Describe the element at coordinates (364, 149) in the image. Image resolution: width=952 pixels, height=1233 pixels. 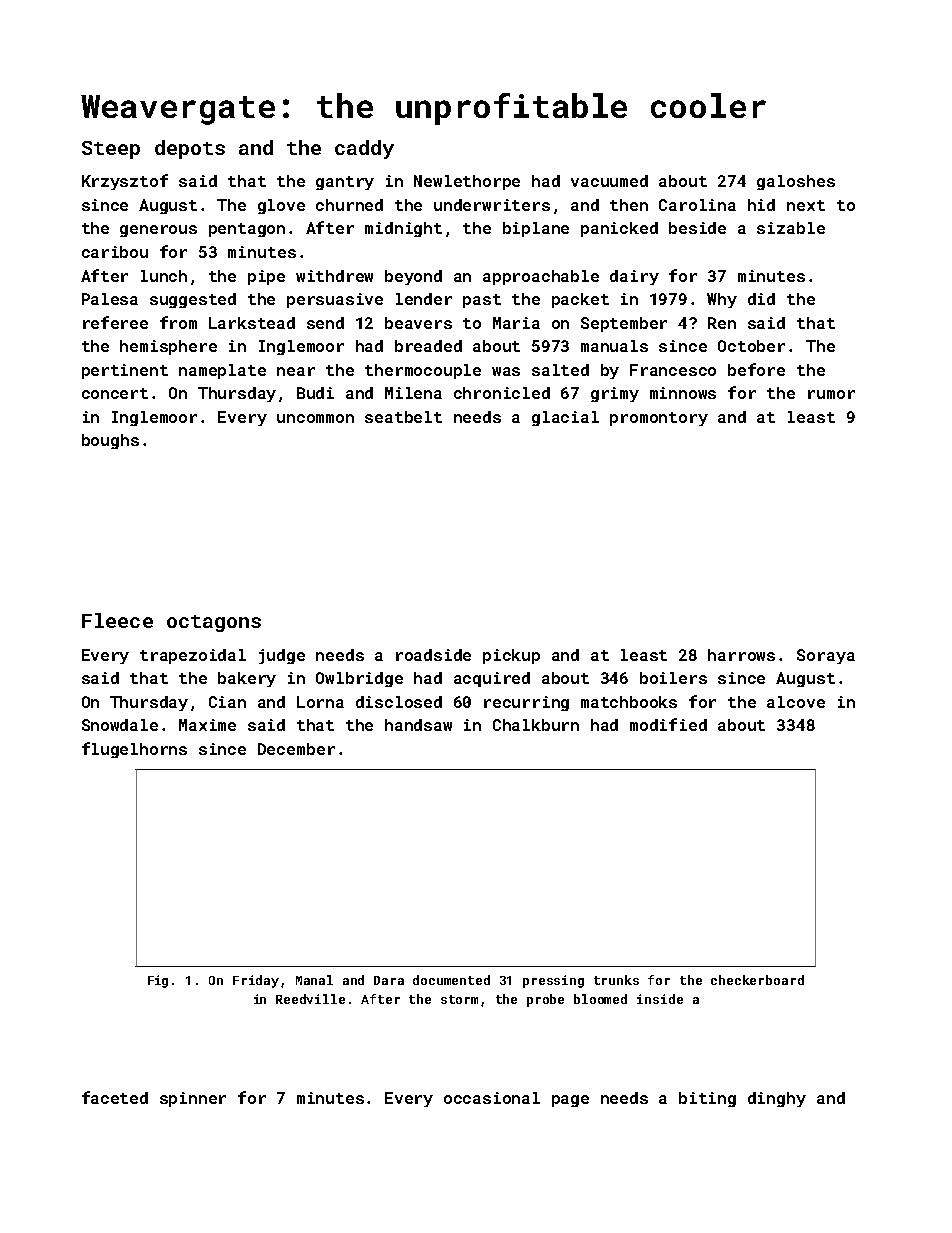
I see `caddy` at that location.
